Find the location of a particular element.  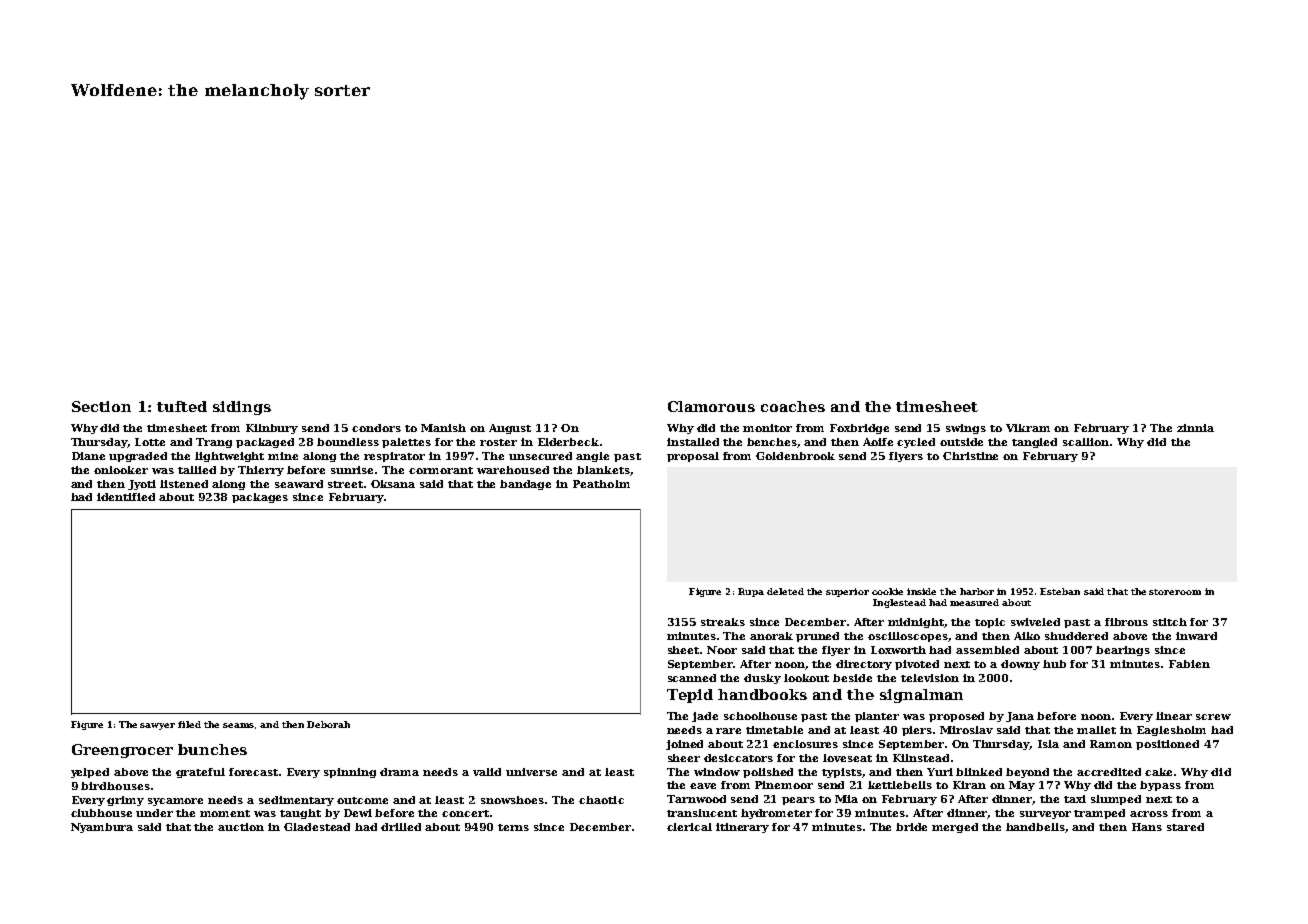

Goldenbrook is located at coordinates (795, 456).
